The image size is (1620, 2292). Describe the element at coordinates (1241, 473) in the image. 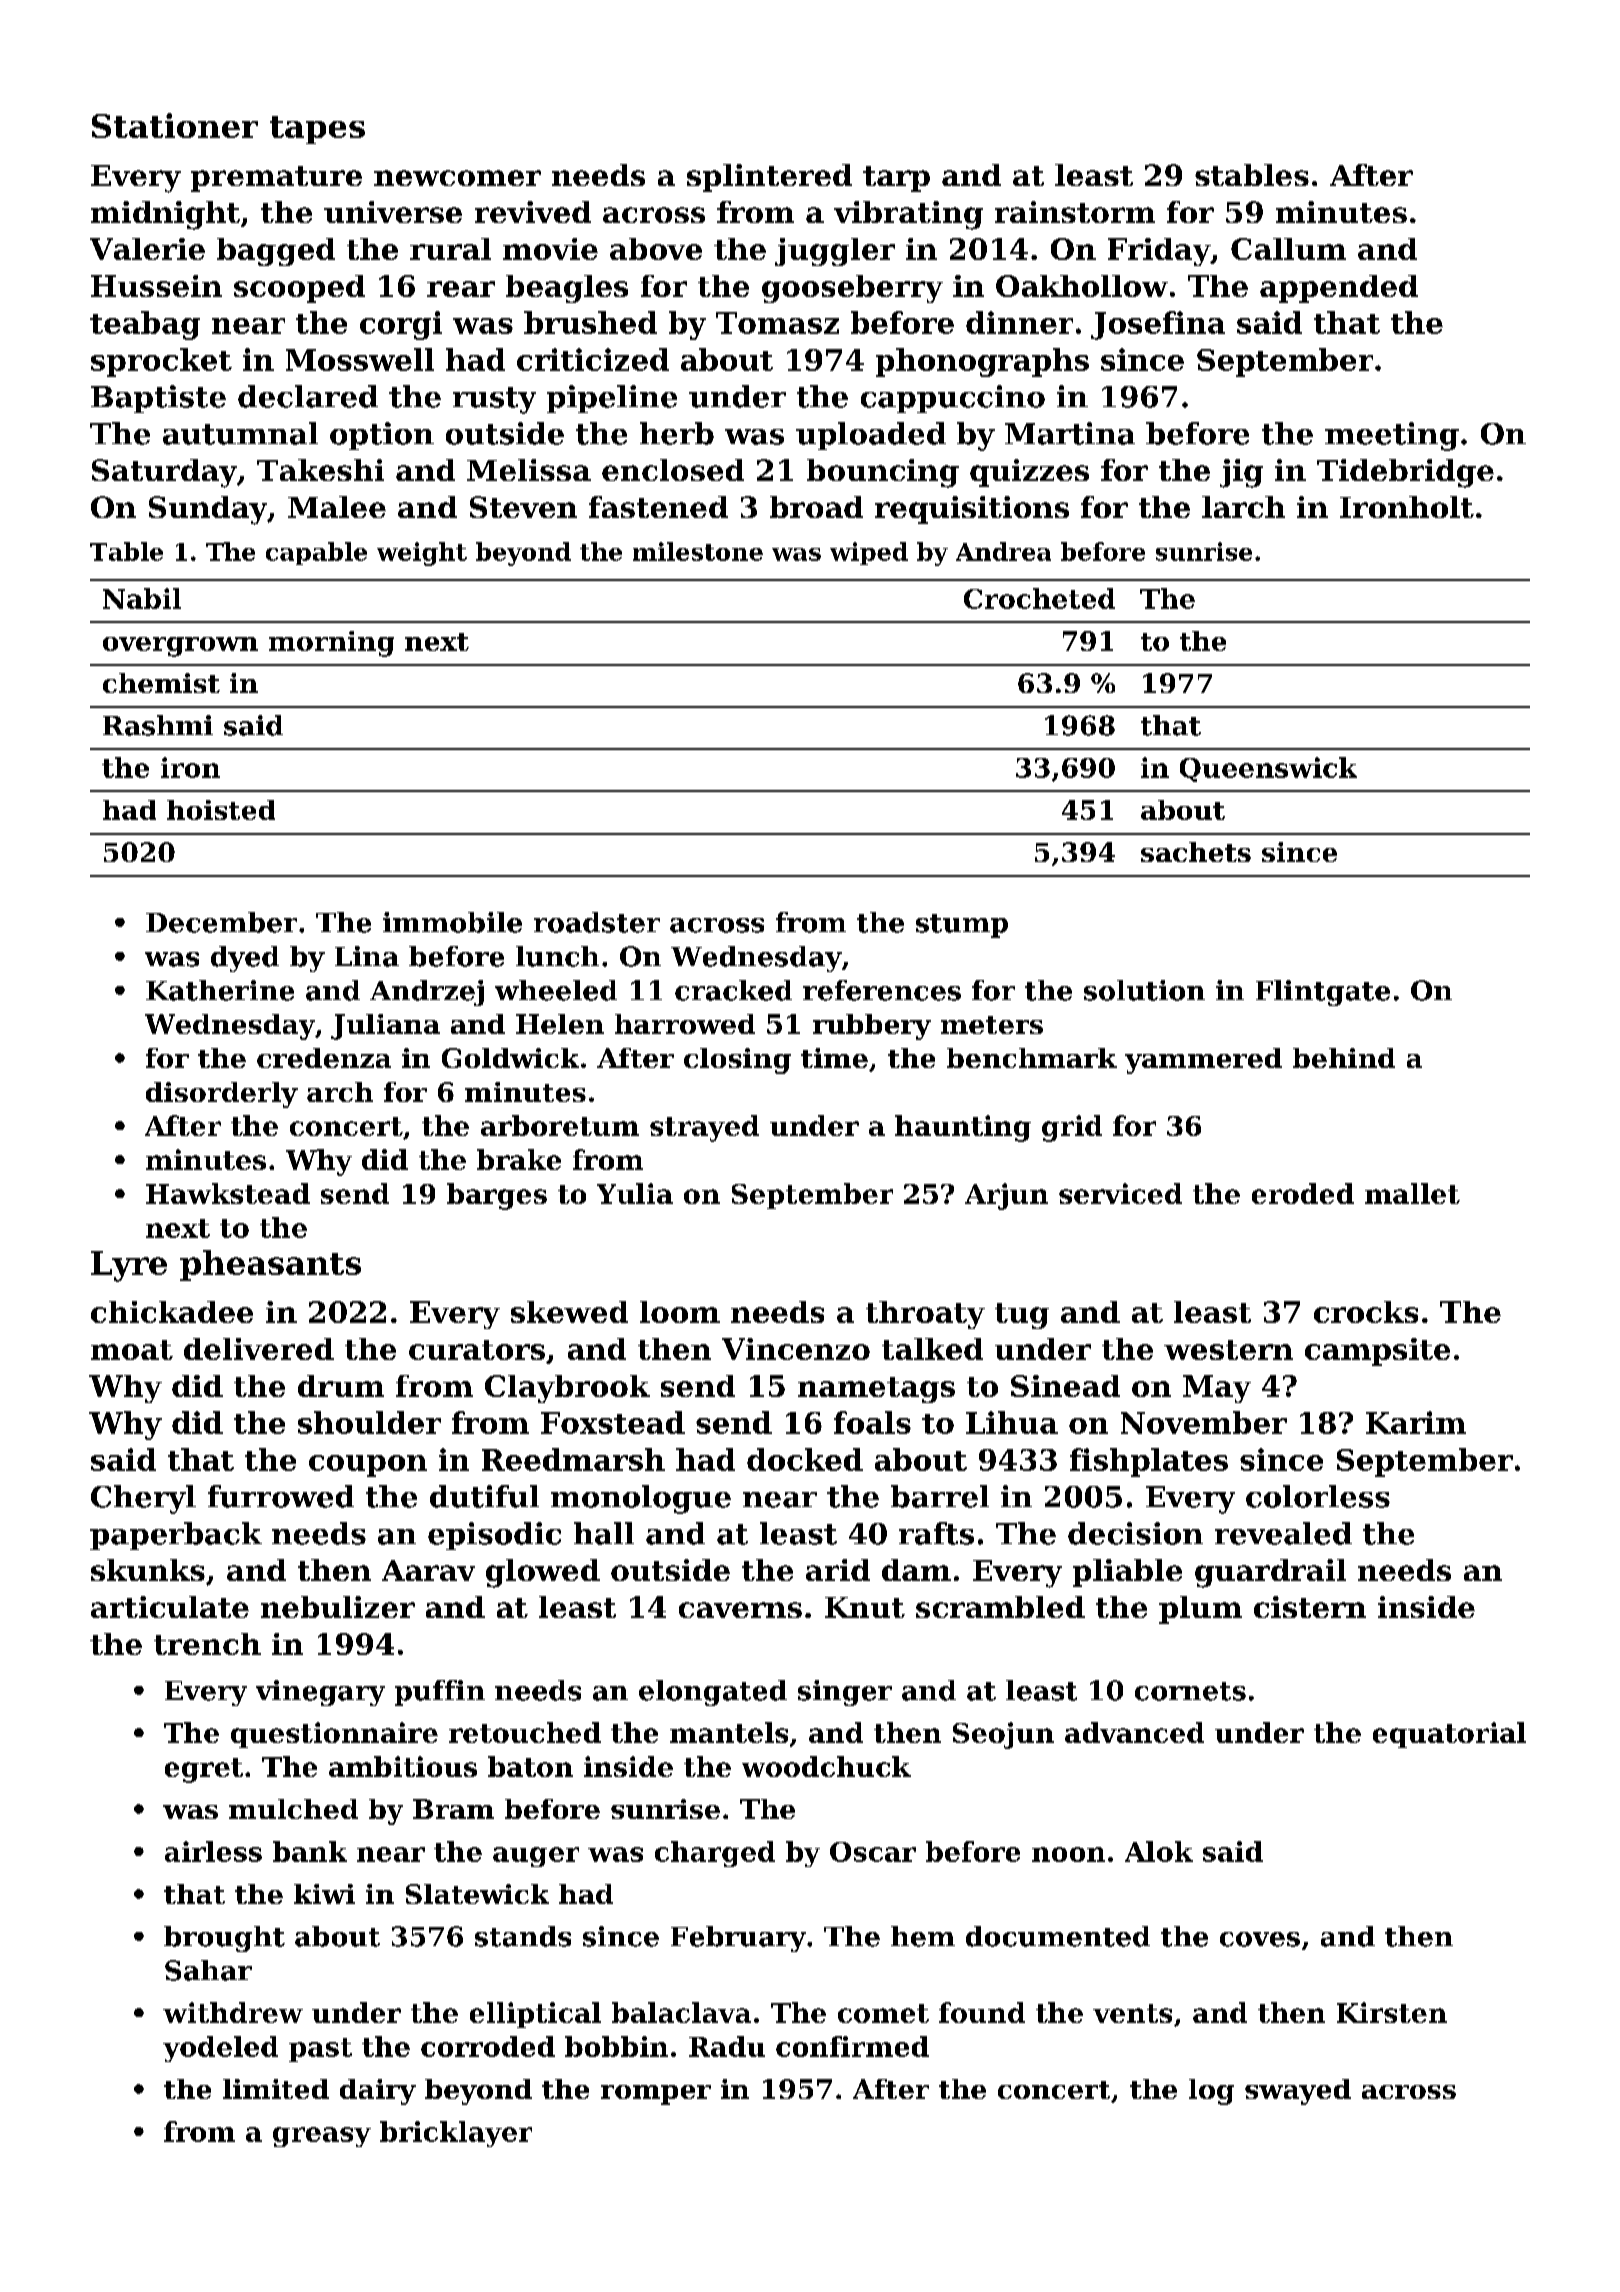

I see `jig` at that location.
